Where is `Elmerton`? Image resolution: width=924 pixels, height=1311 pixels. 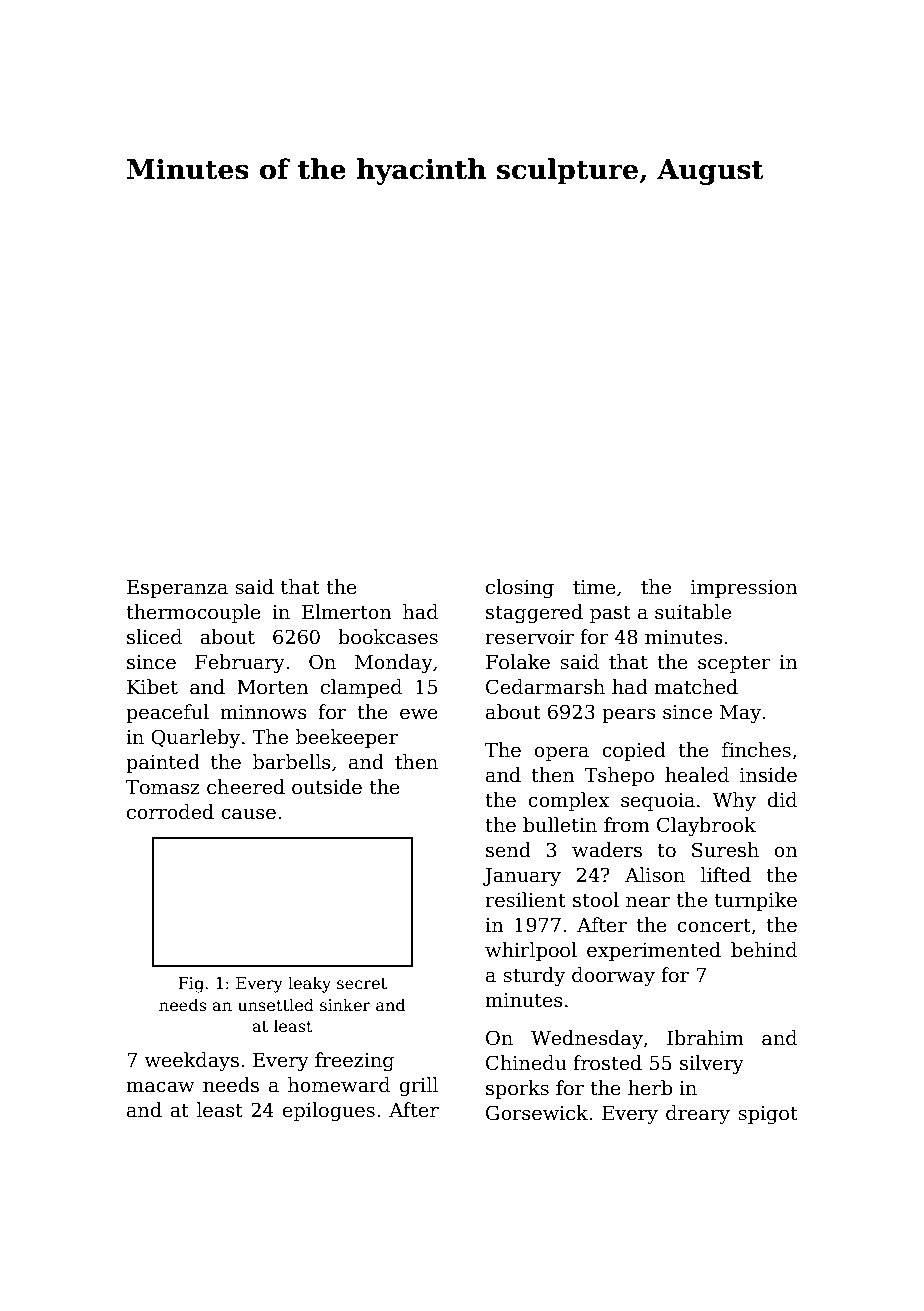
Elmerton is located at coordinates (347, 612).
